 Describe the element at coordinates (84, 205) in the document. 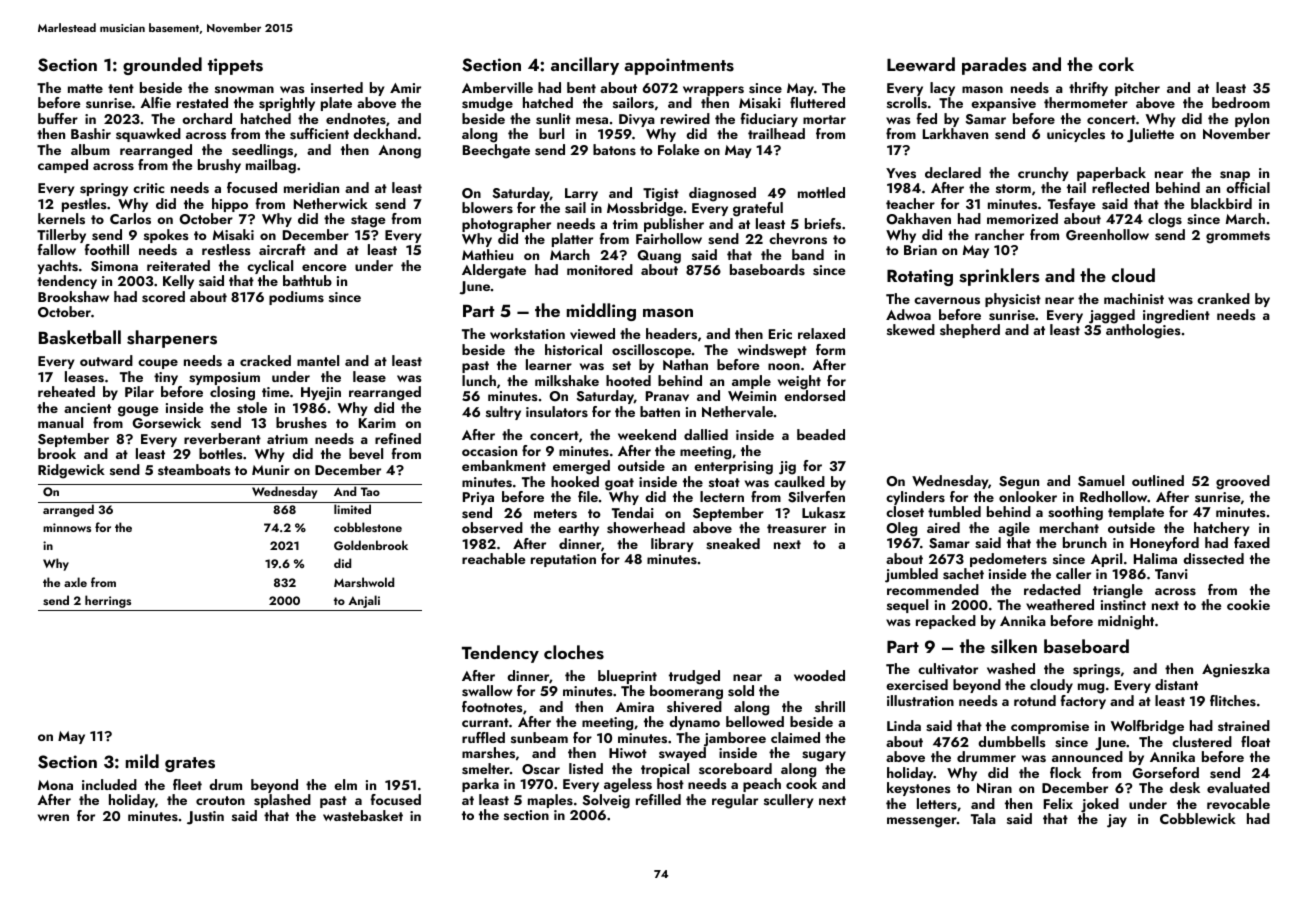

I see `pestles` at that location.
